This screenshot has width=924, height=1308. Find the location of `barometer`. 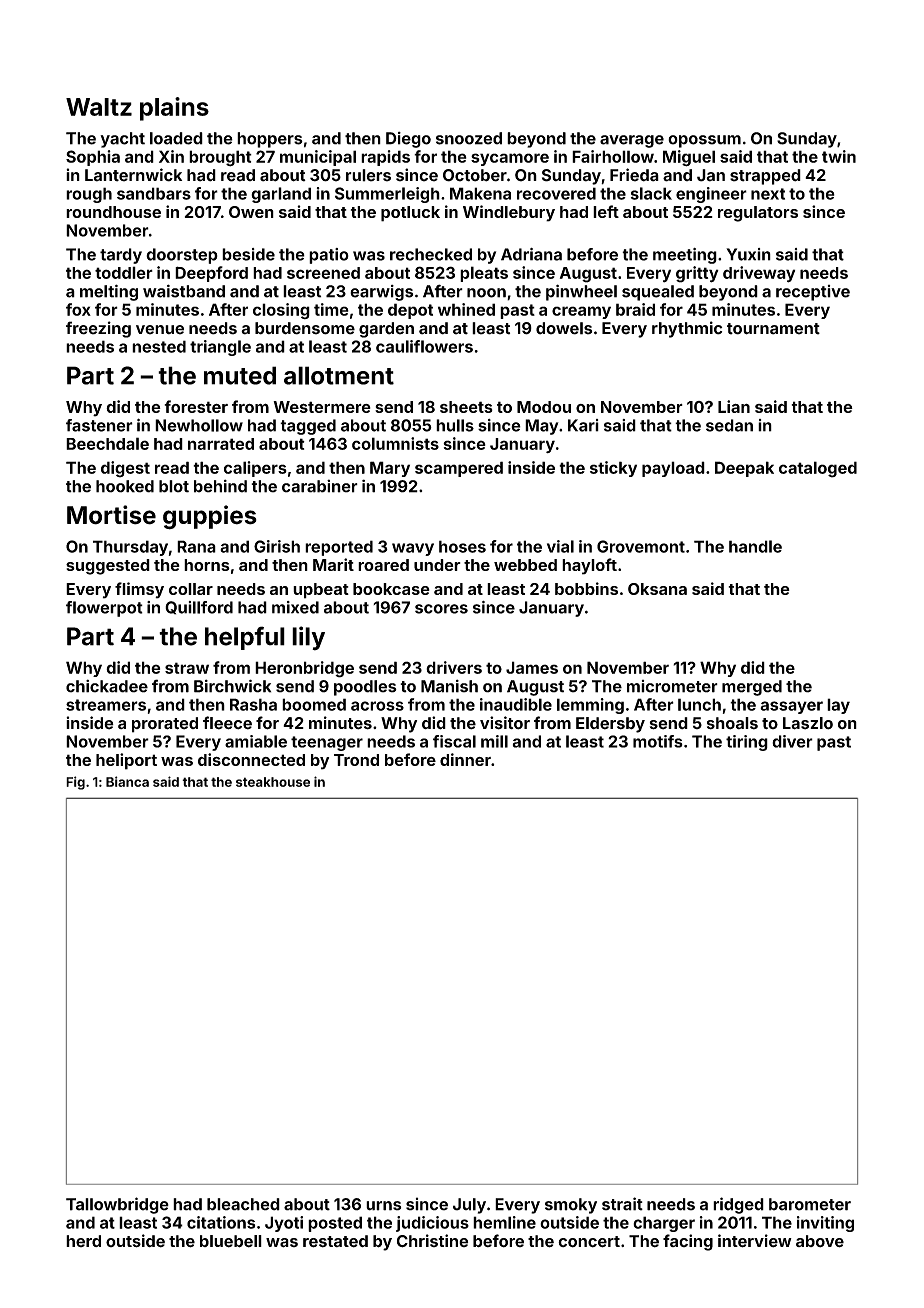

barometer is located at coordinates (810, 1204).
